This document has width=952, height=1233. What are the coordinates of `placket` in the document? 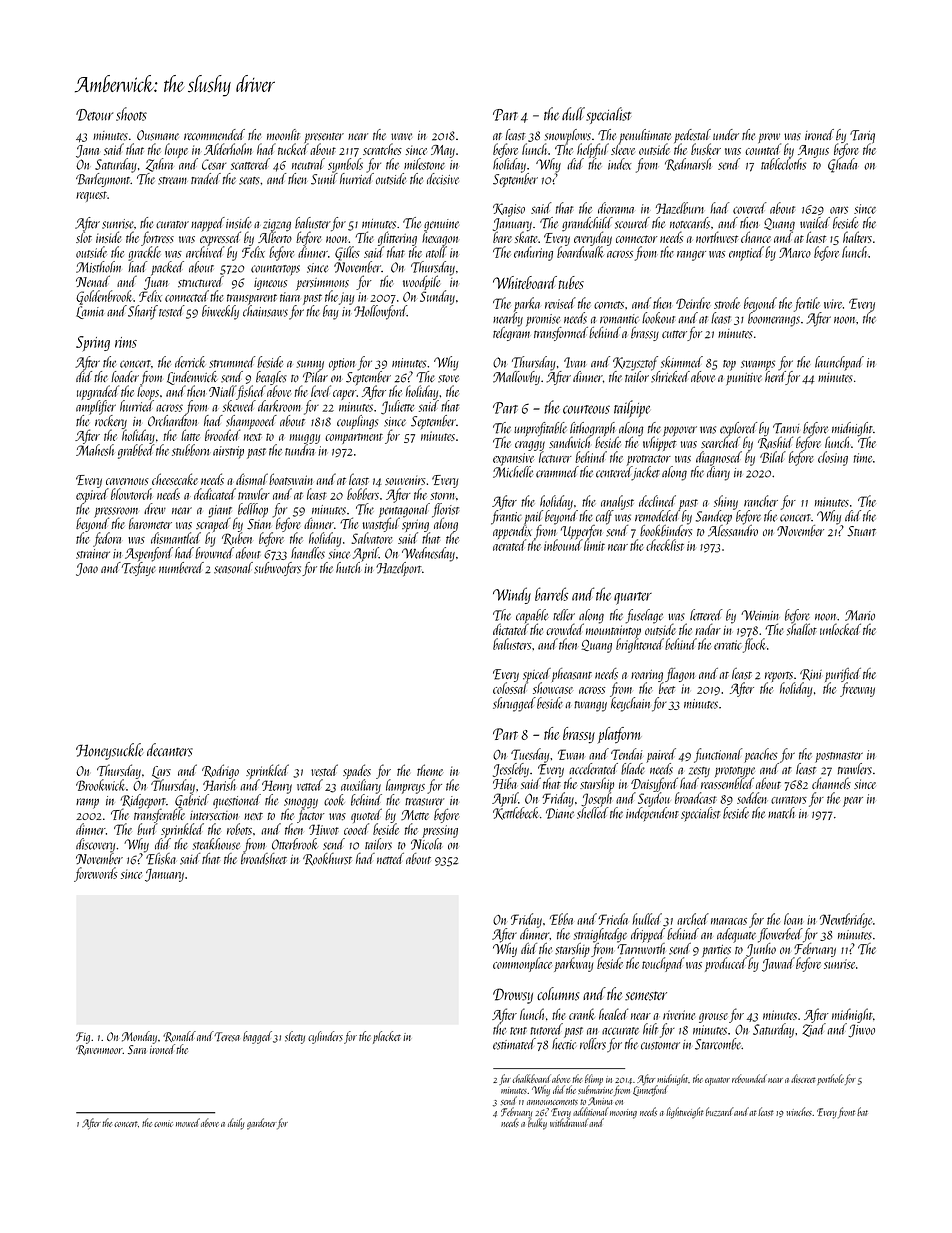 It's located at (387, 1037).
